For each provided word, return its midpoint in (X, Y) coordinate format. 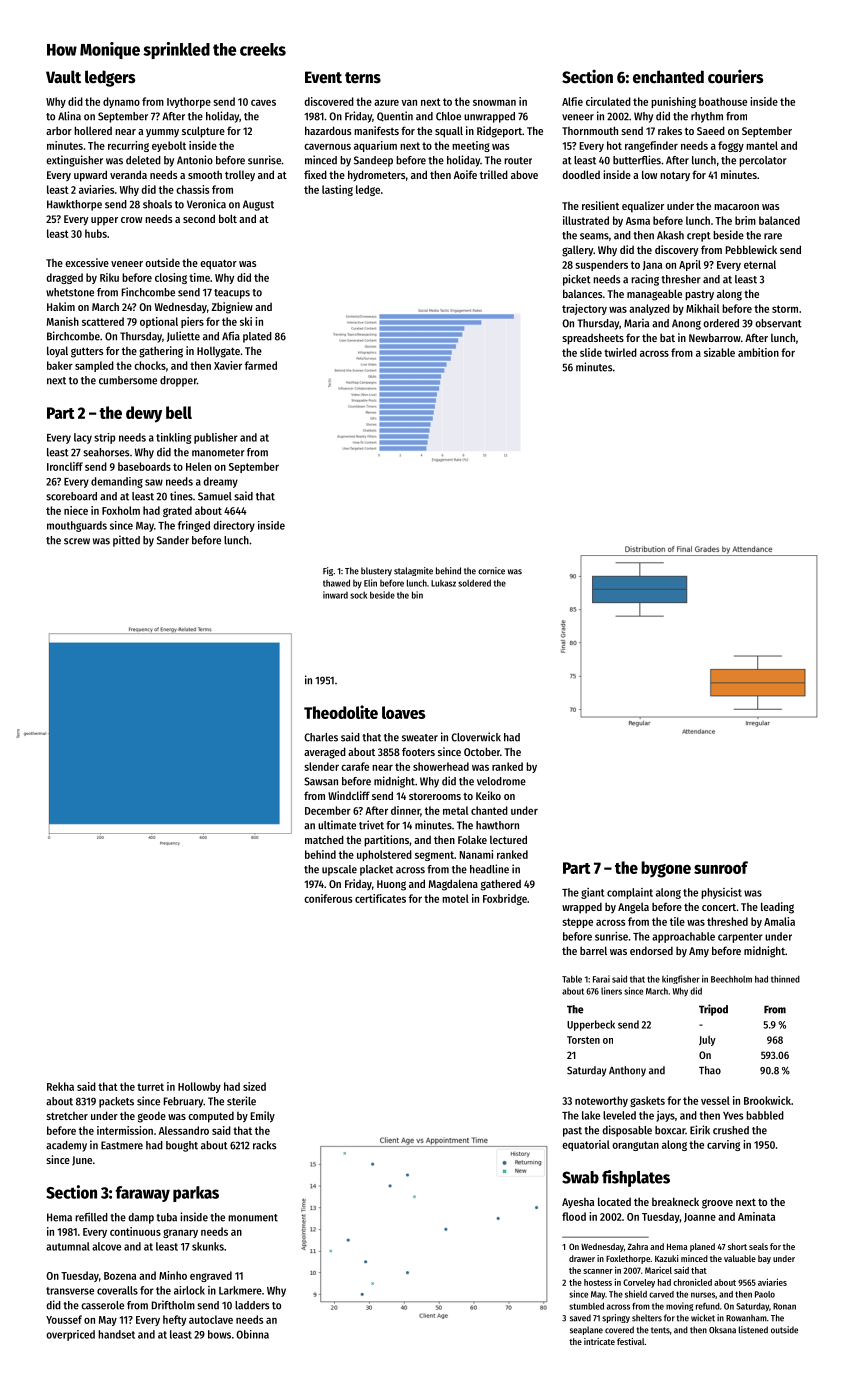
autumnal (68, 1246)
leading (777, 908)
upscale (339, 870)
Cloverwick (476, 737)
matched (324, 839)
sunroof (721, 867)
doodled (581, 174)
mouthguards (77, 526)
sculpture (203, 132)
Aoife (465, 174)
